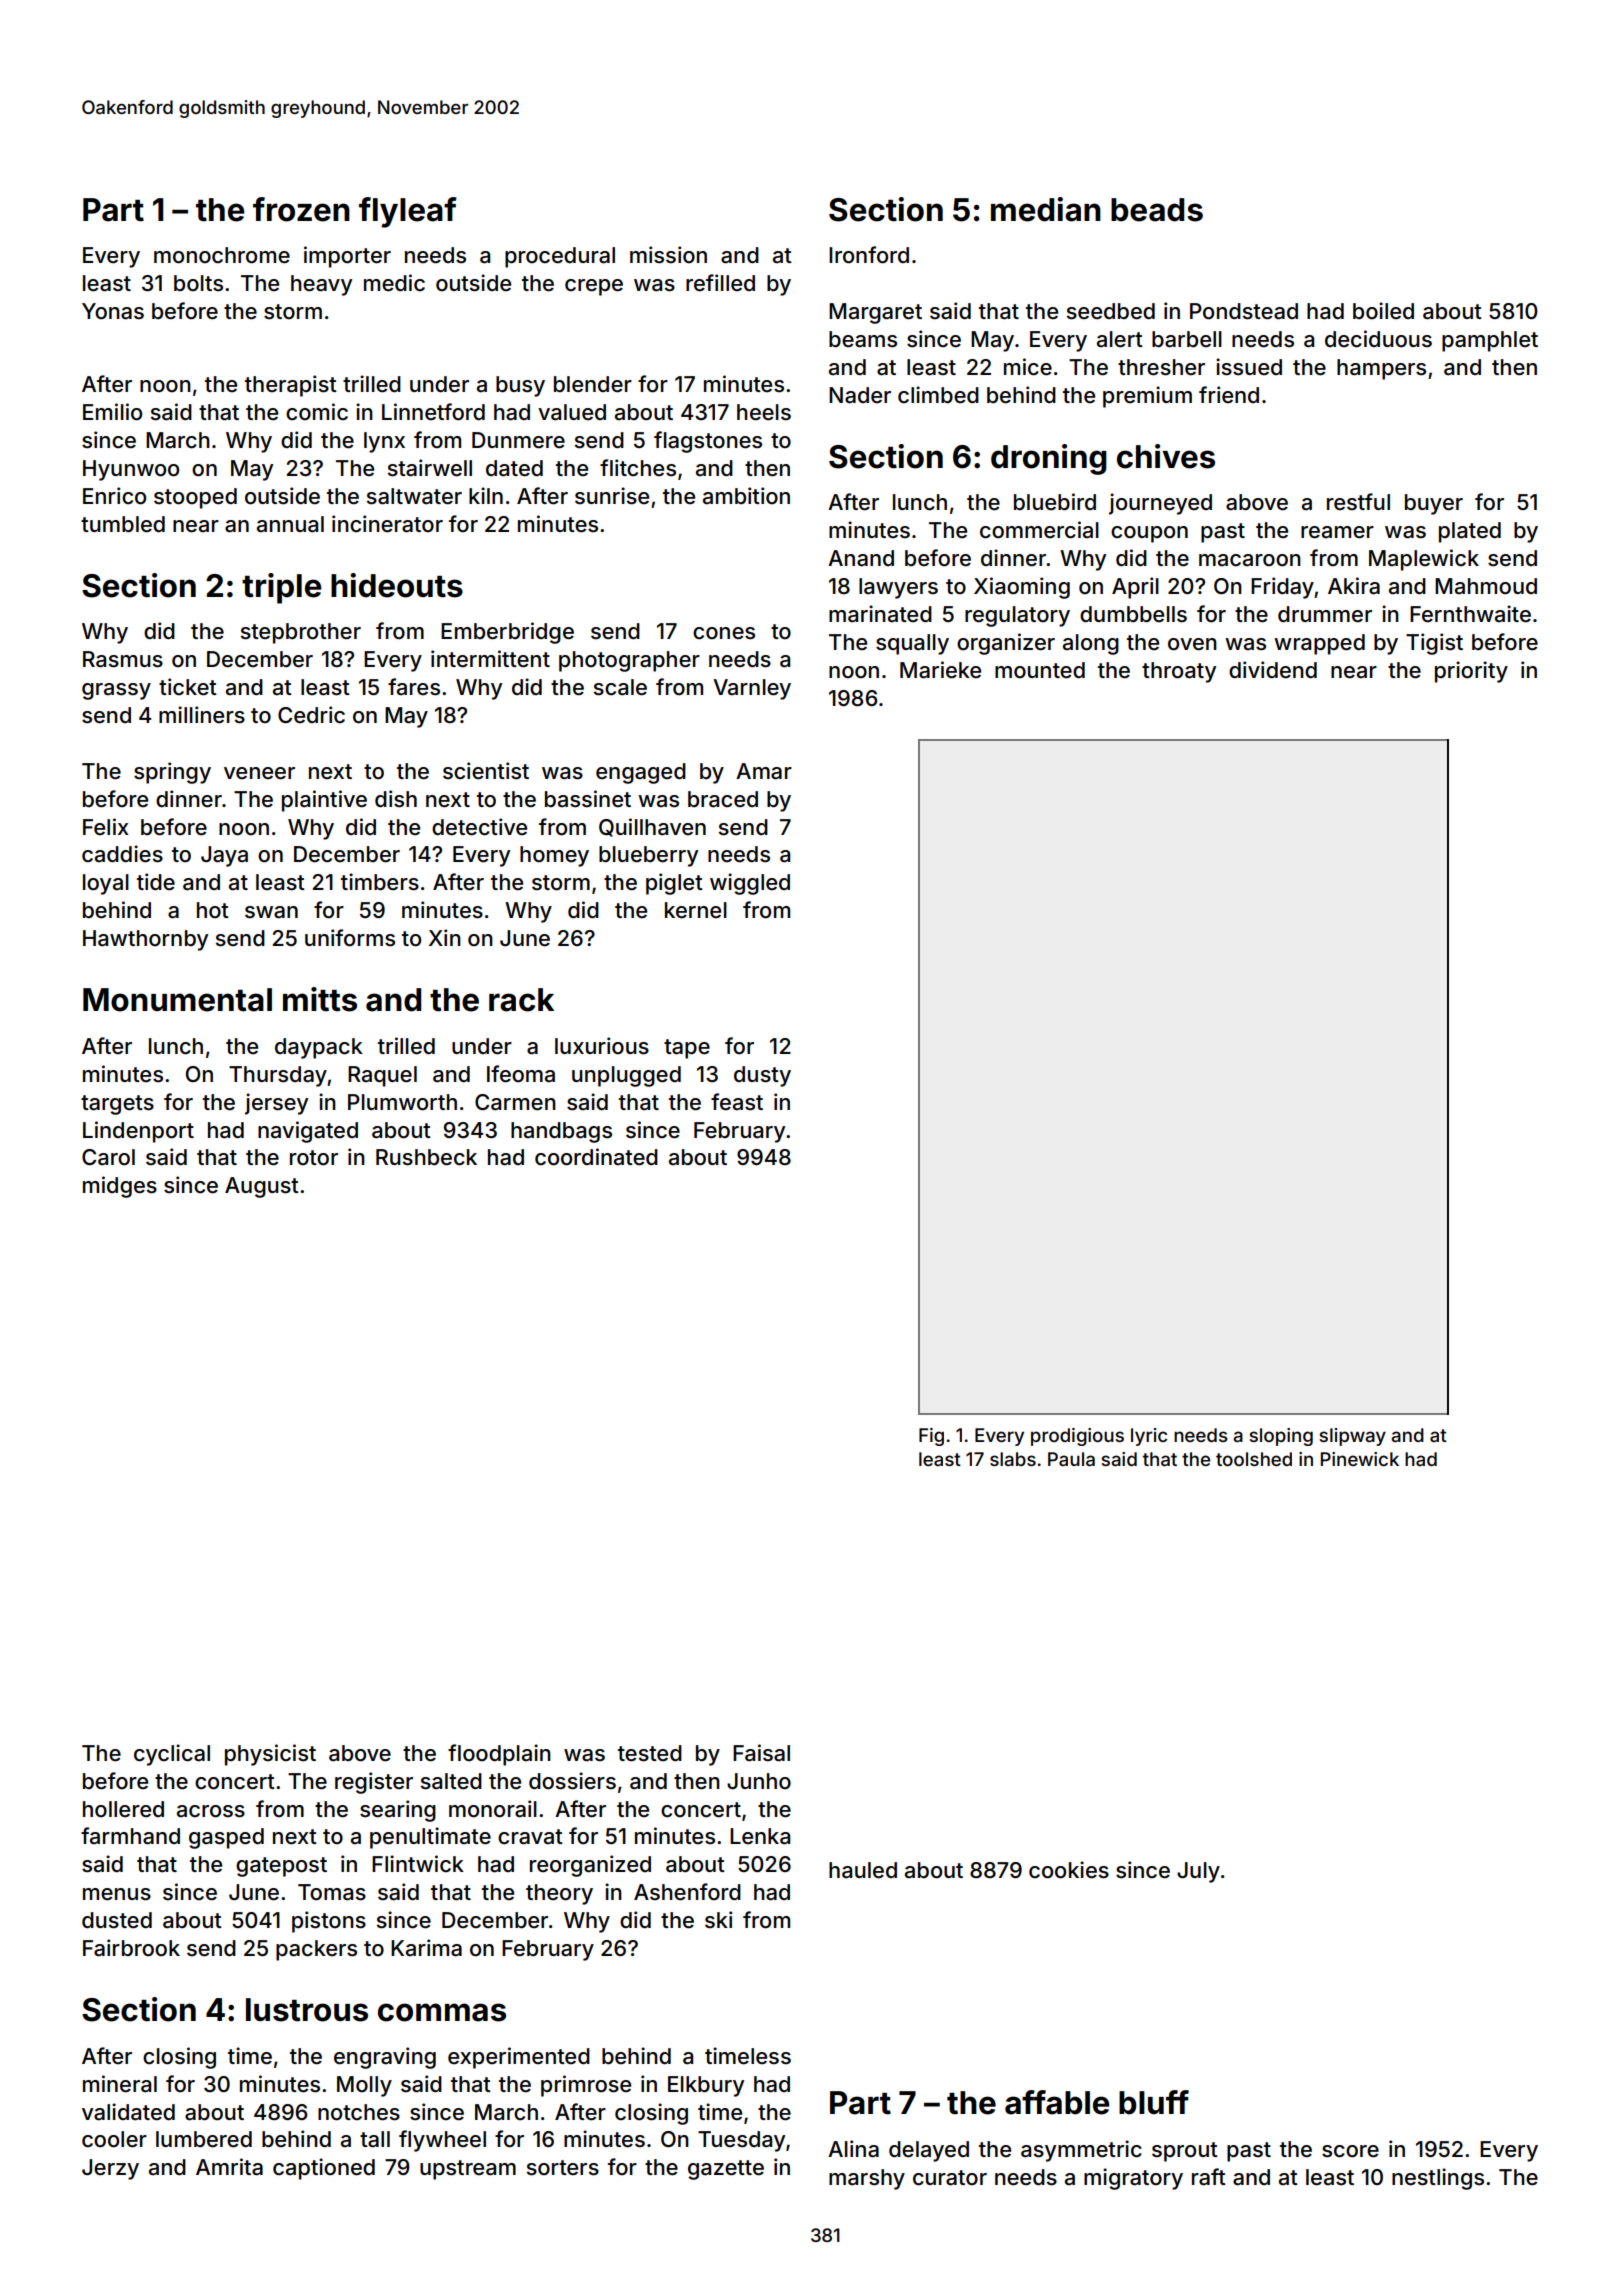 The height and width of the screenshot is (2292, 1620). What do you see at coordinates (869, 255) in the screenshot?
I see `Ironford` at bounding box center [869, 255].
